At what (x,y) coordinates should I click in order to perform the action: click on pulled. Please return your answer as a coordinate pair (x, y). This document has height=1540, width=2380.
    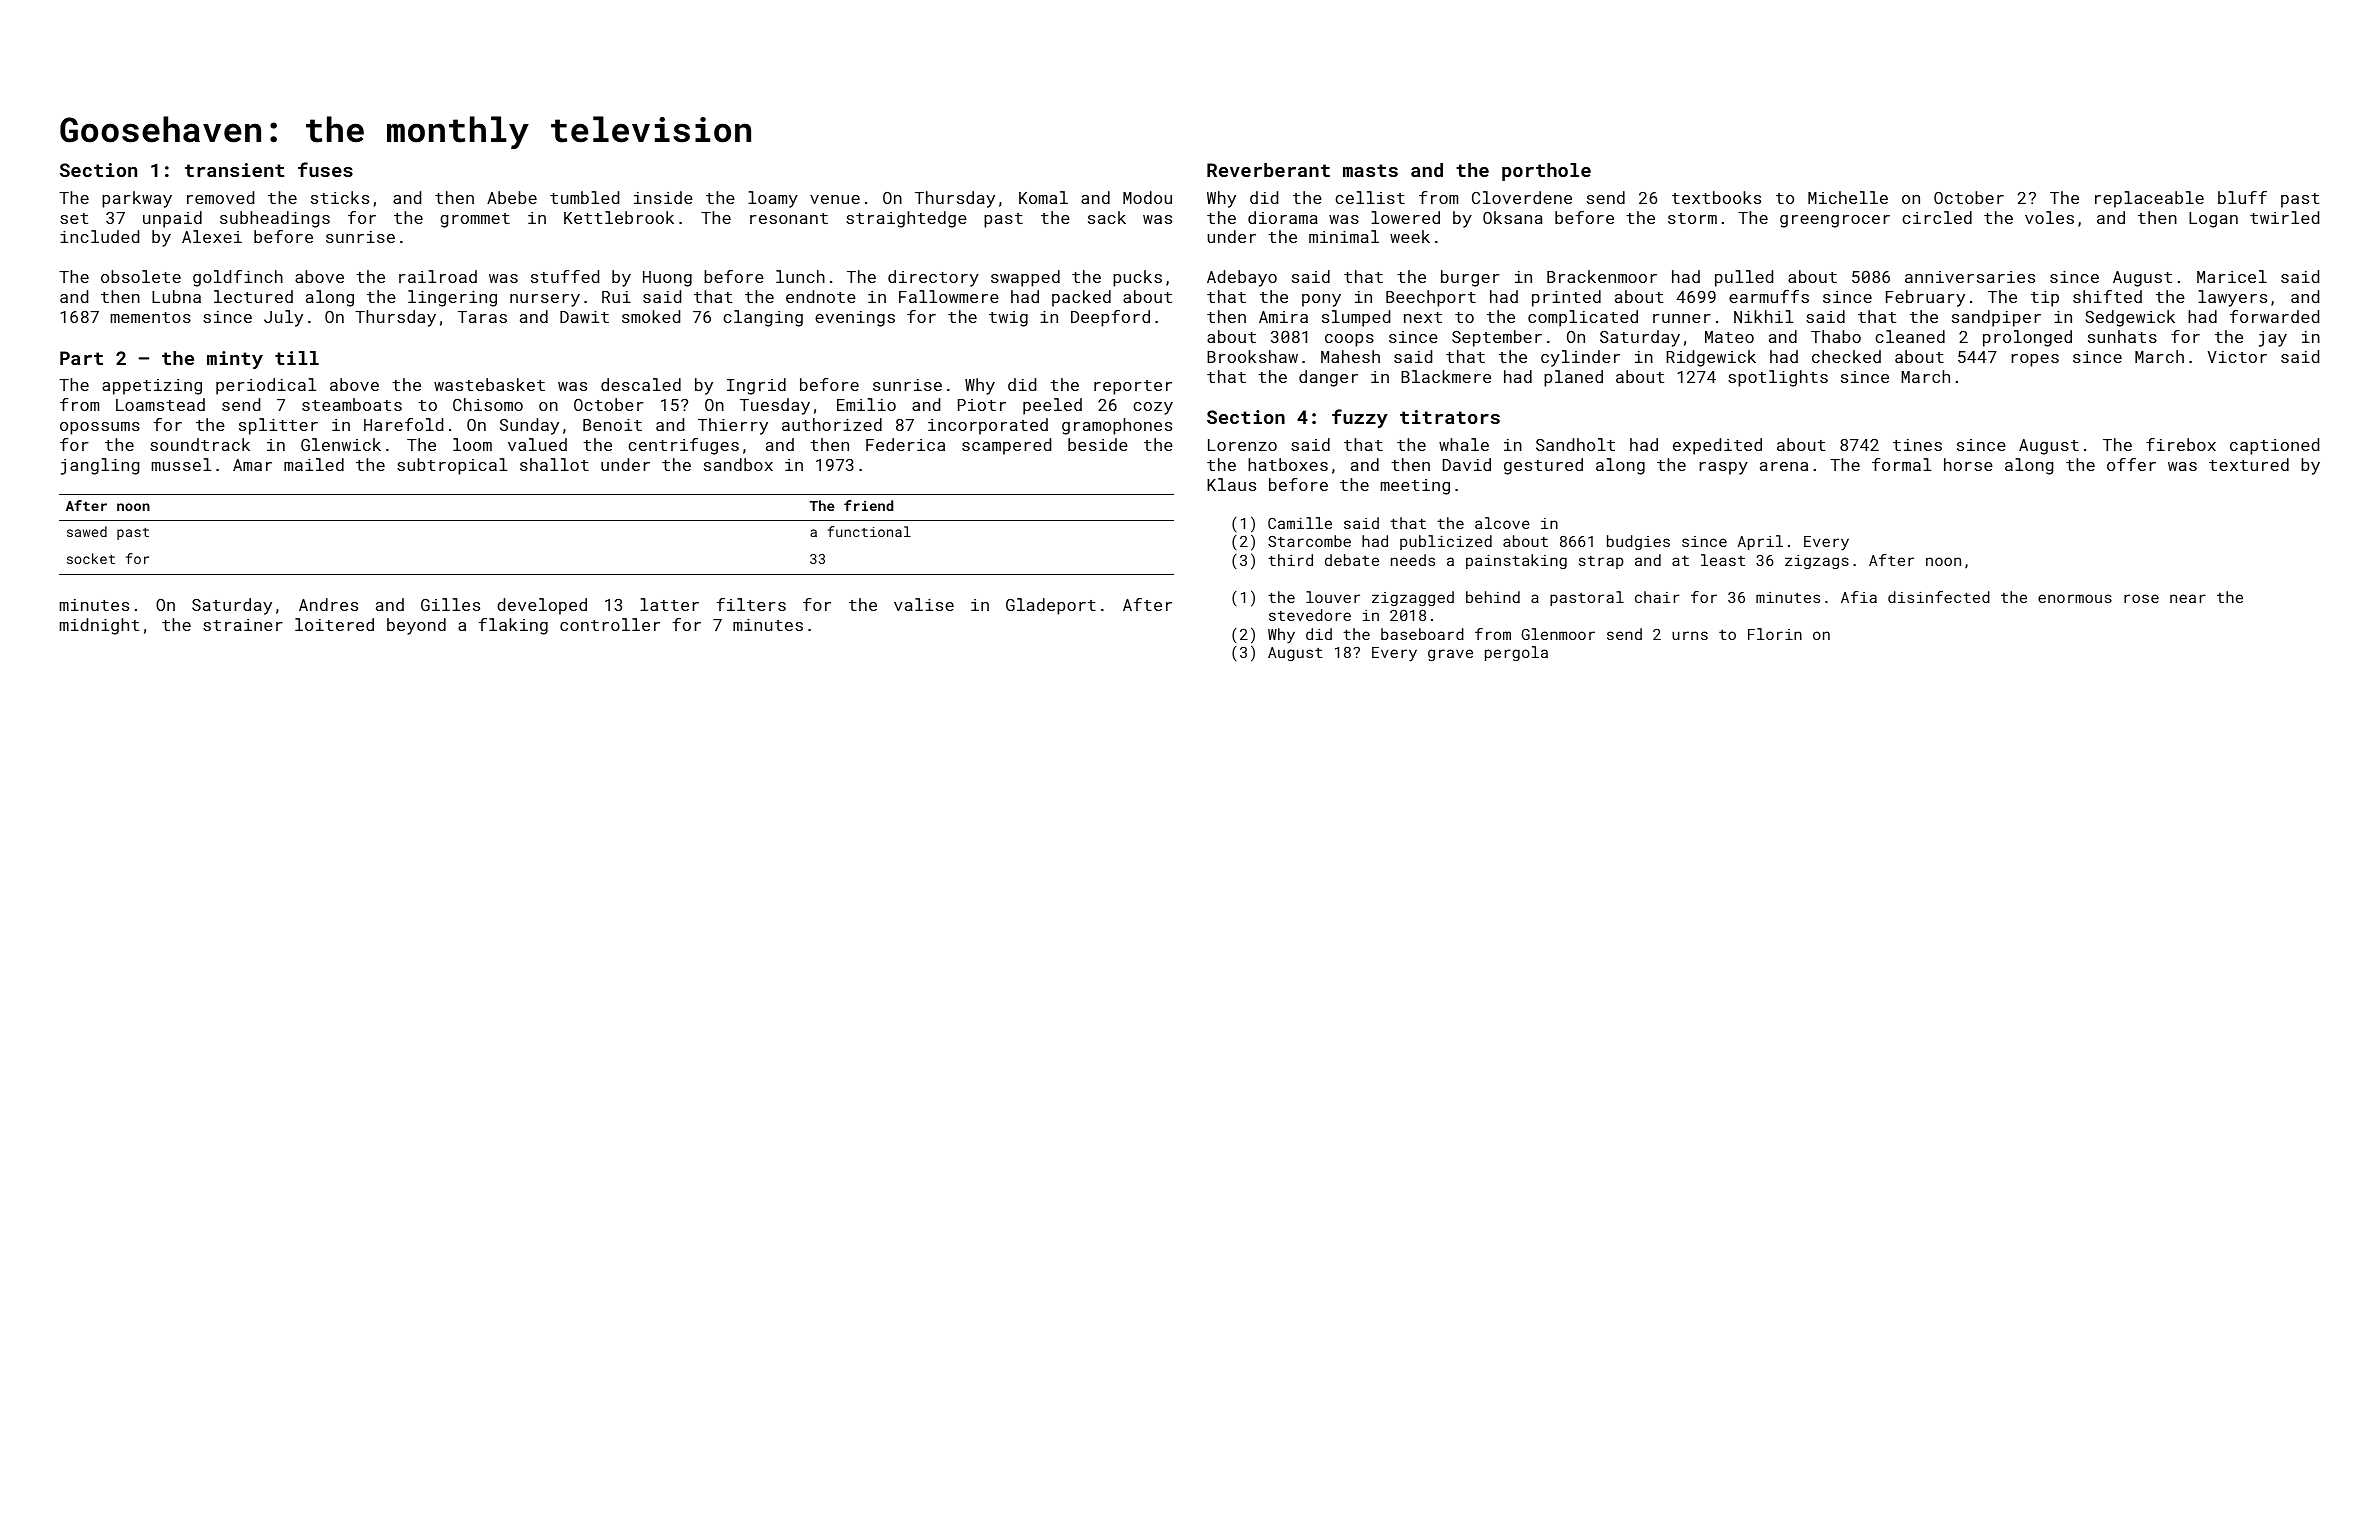
    Looking at the image, I should click on (1744, 278).
